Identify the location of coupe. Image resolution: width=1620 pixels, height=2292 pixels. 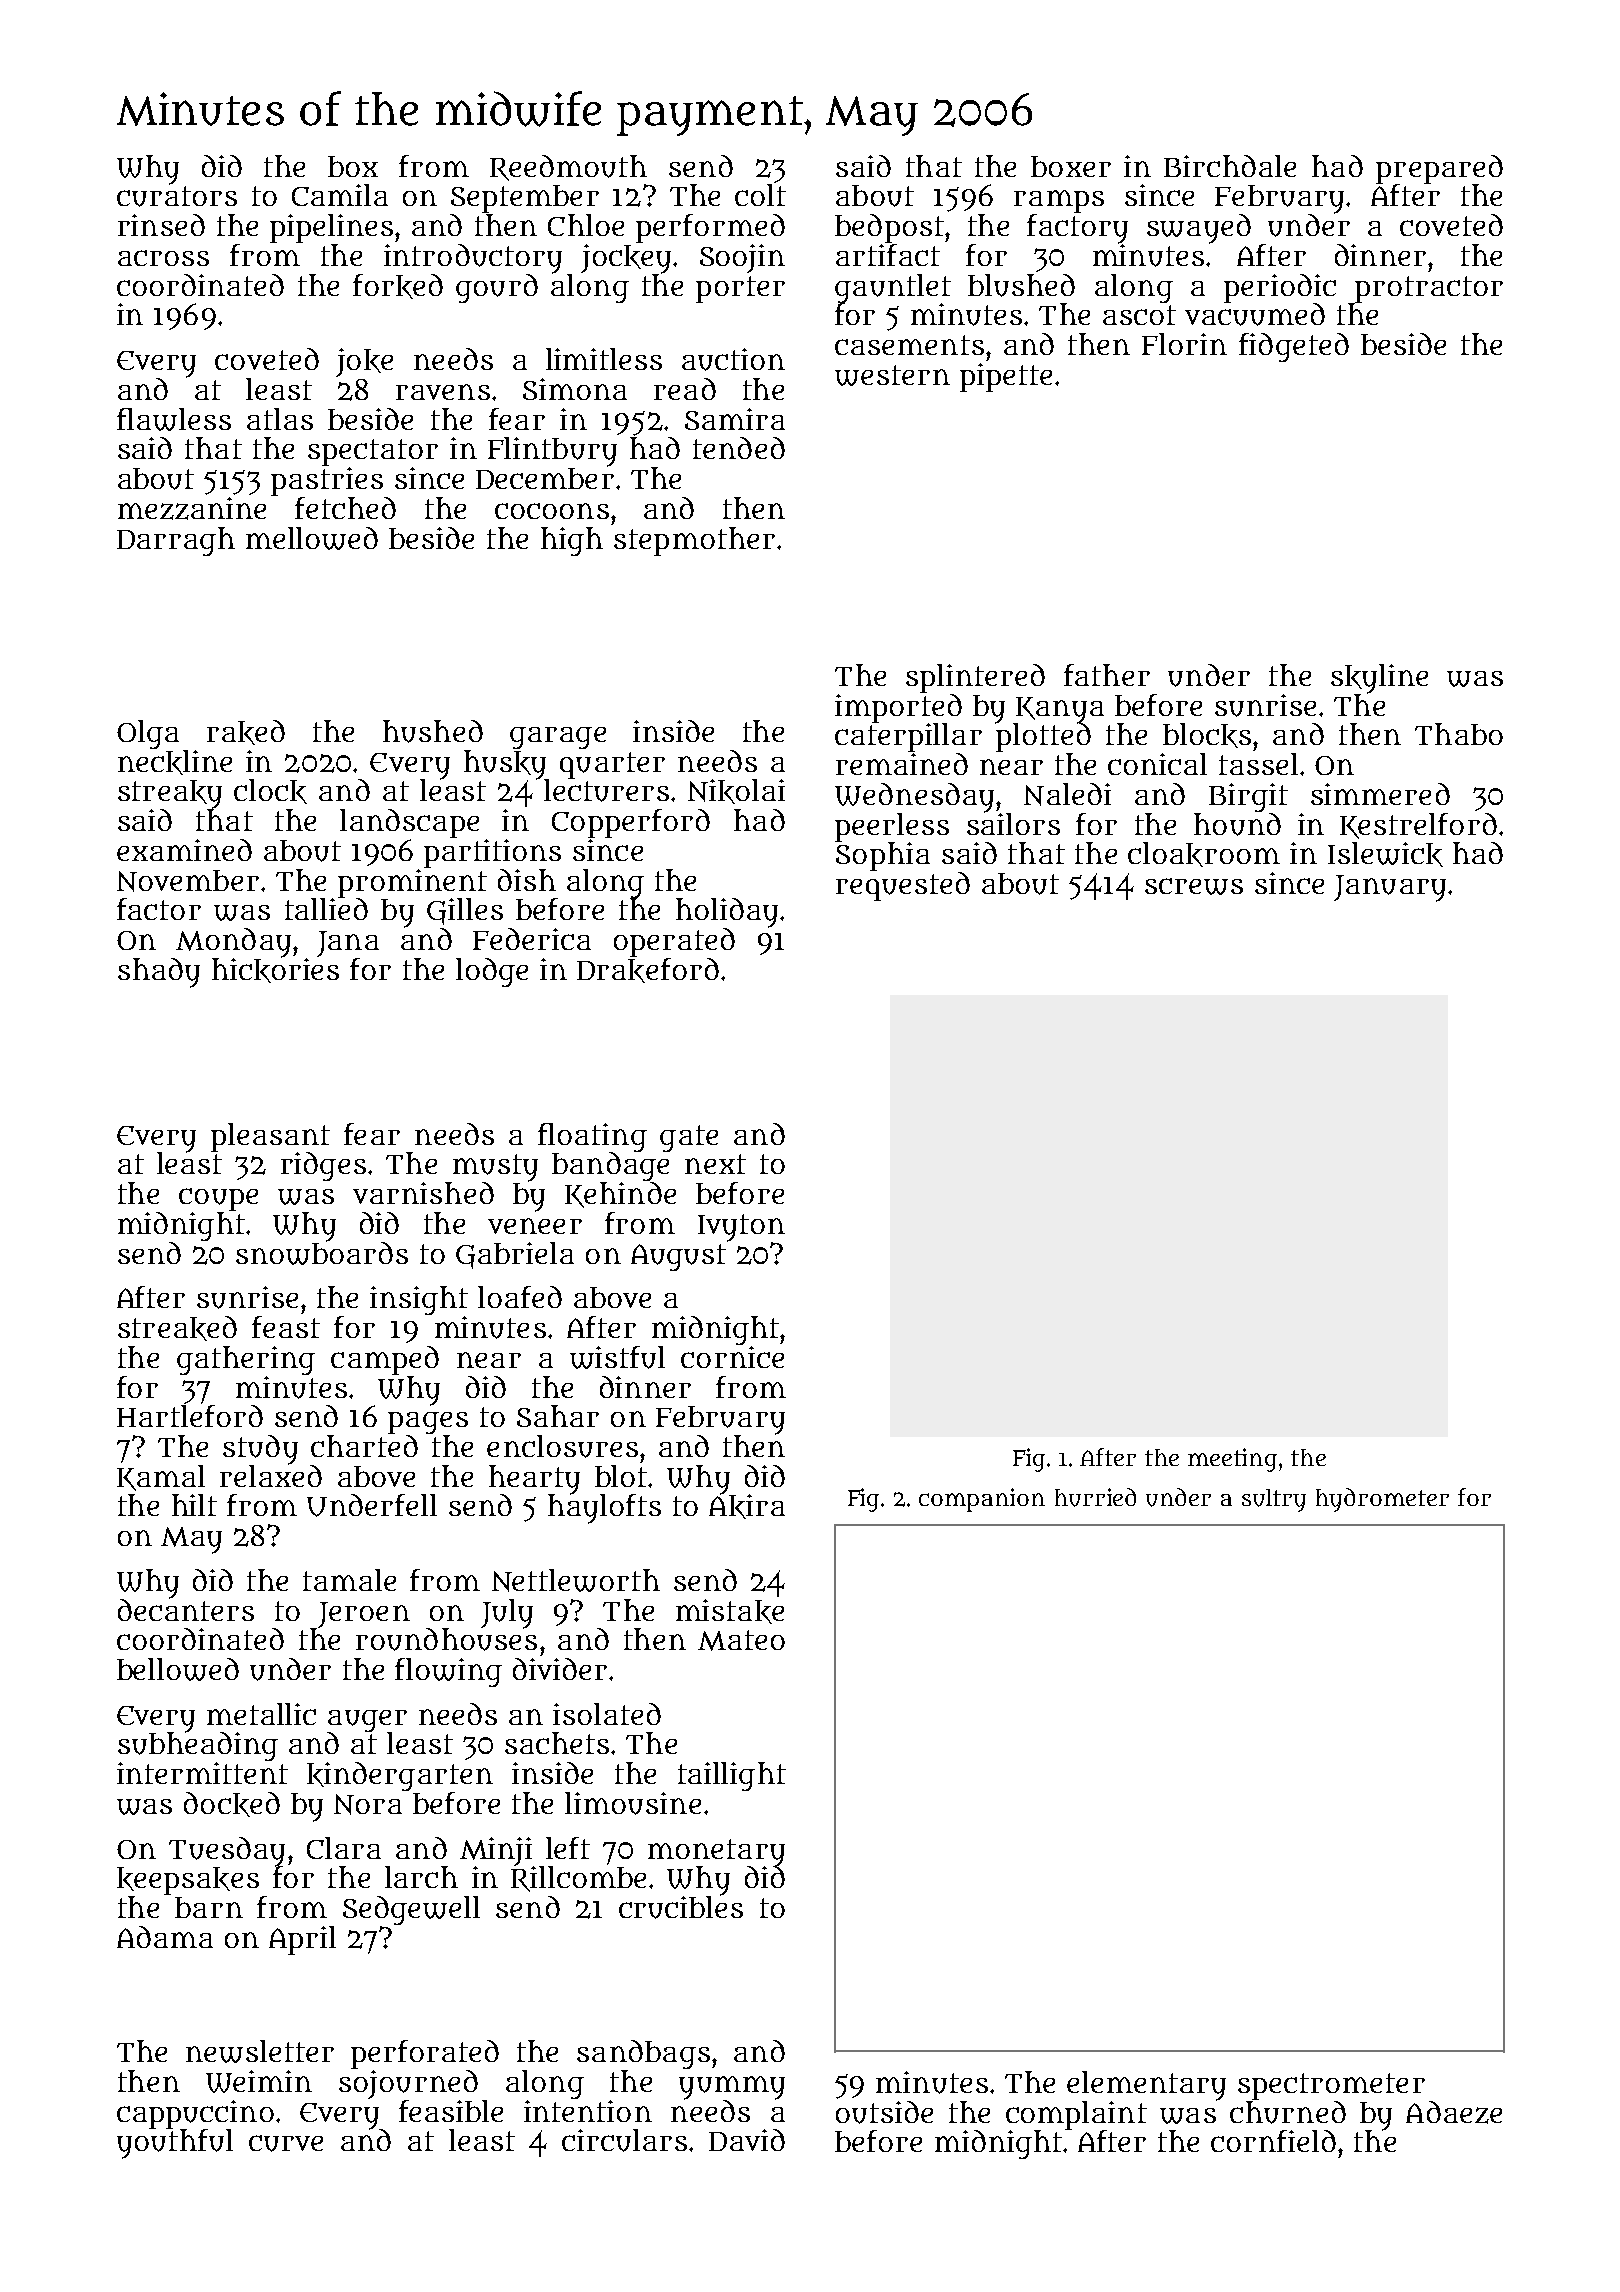
(218, 1199).
